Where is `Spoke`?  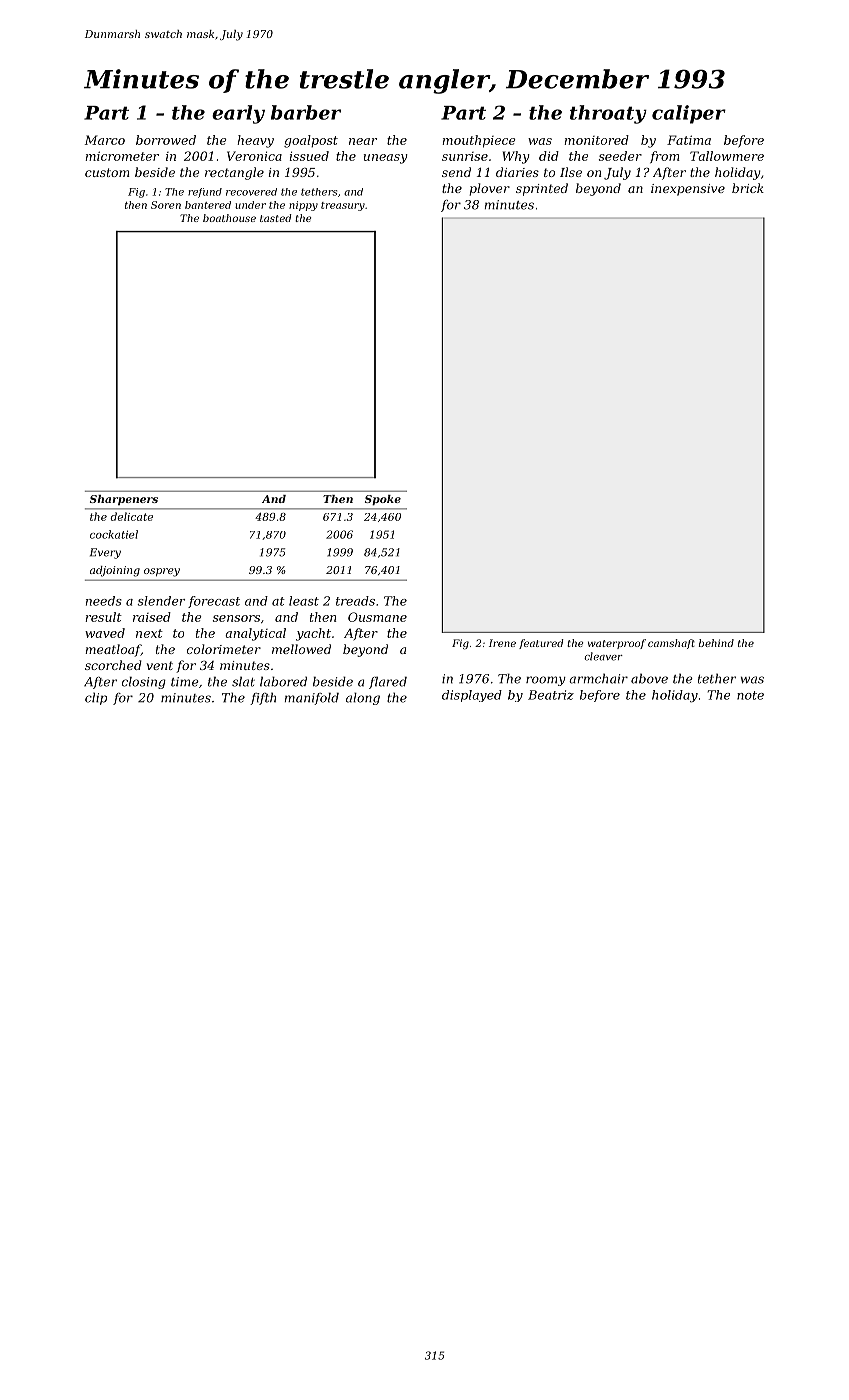 Spoke is located at coordinates (383, 500).
